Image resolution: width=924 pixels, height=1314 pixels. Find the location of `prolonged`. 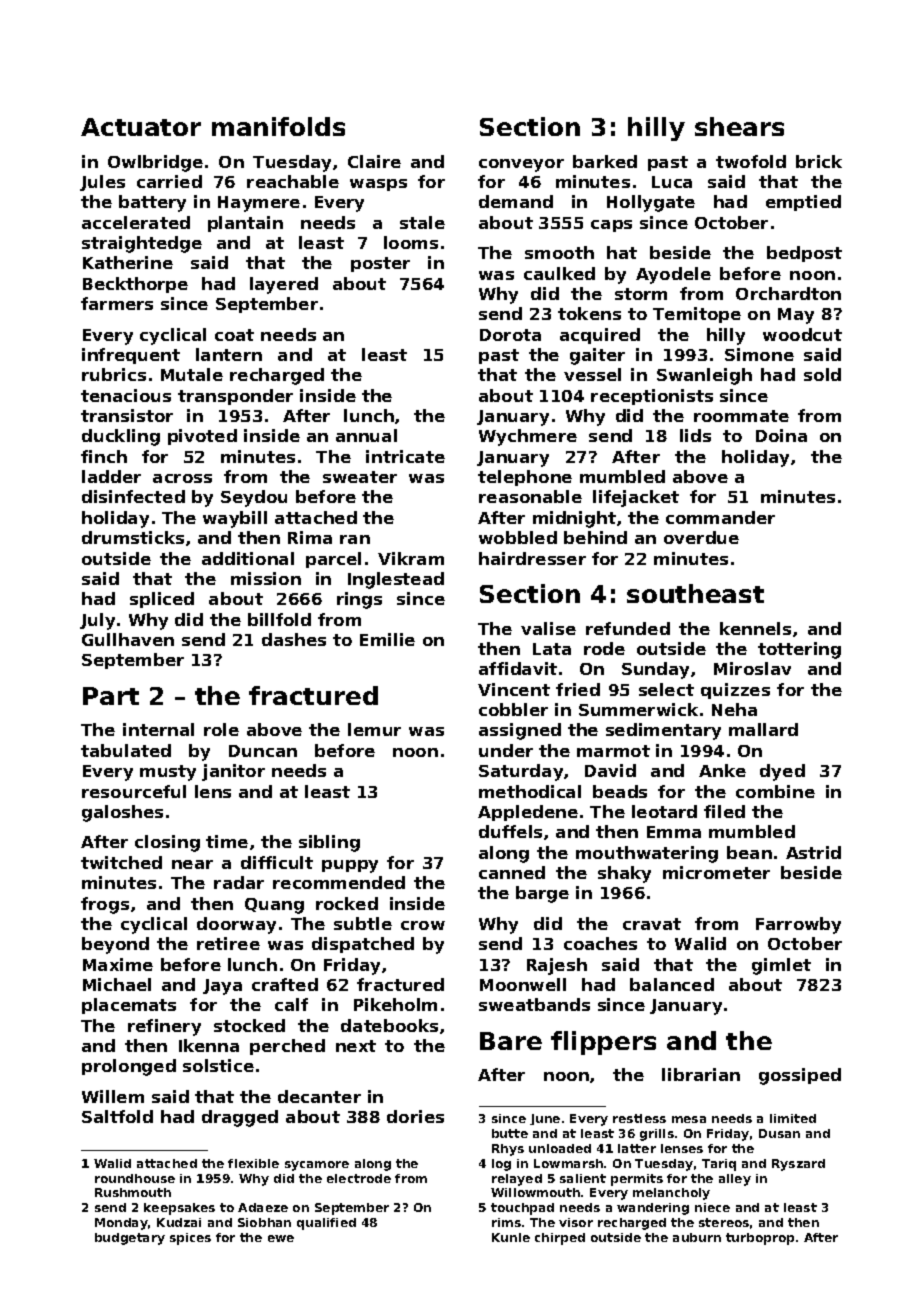

prolonged is located at coordinates (129, 1067).
